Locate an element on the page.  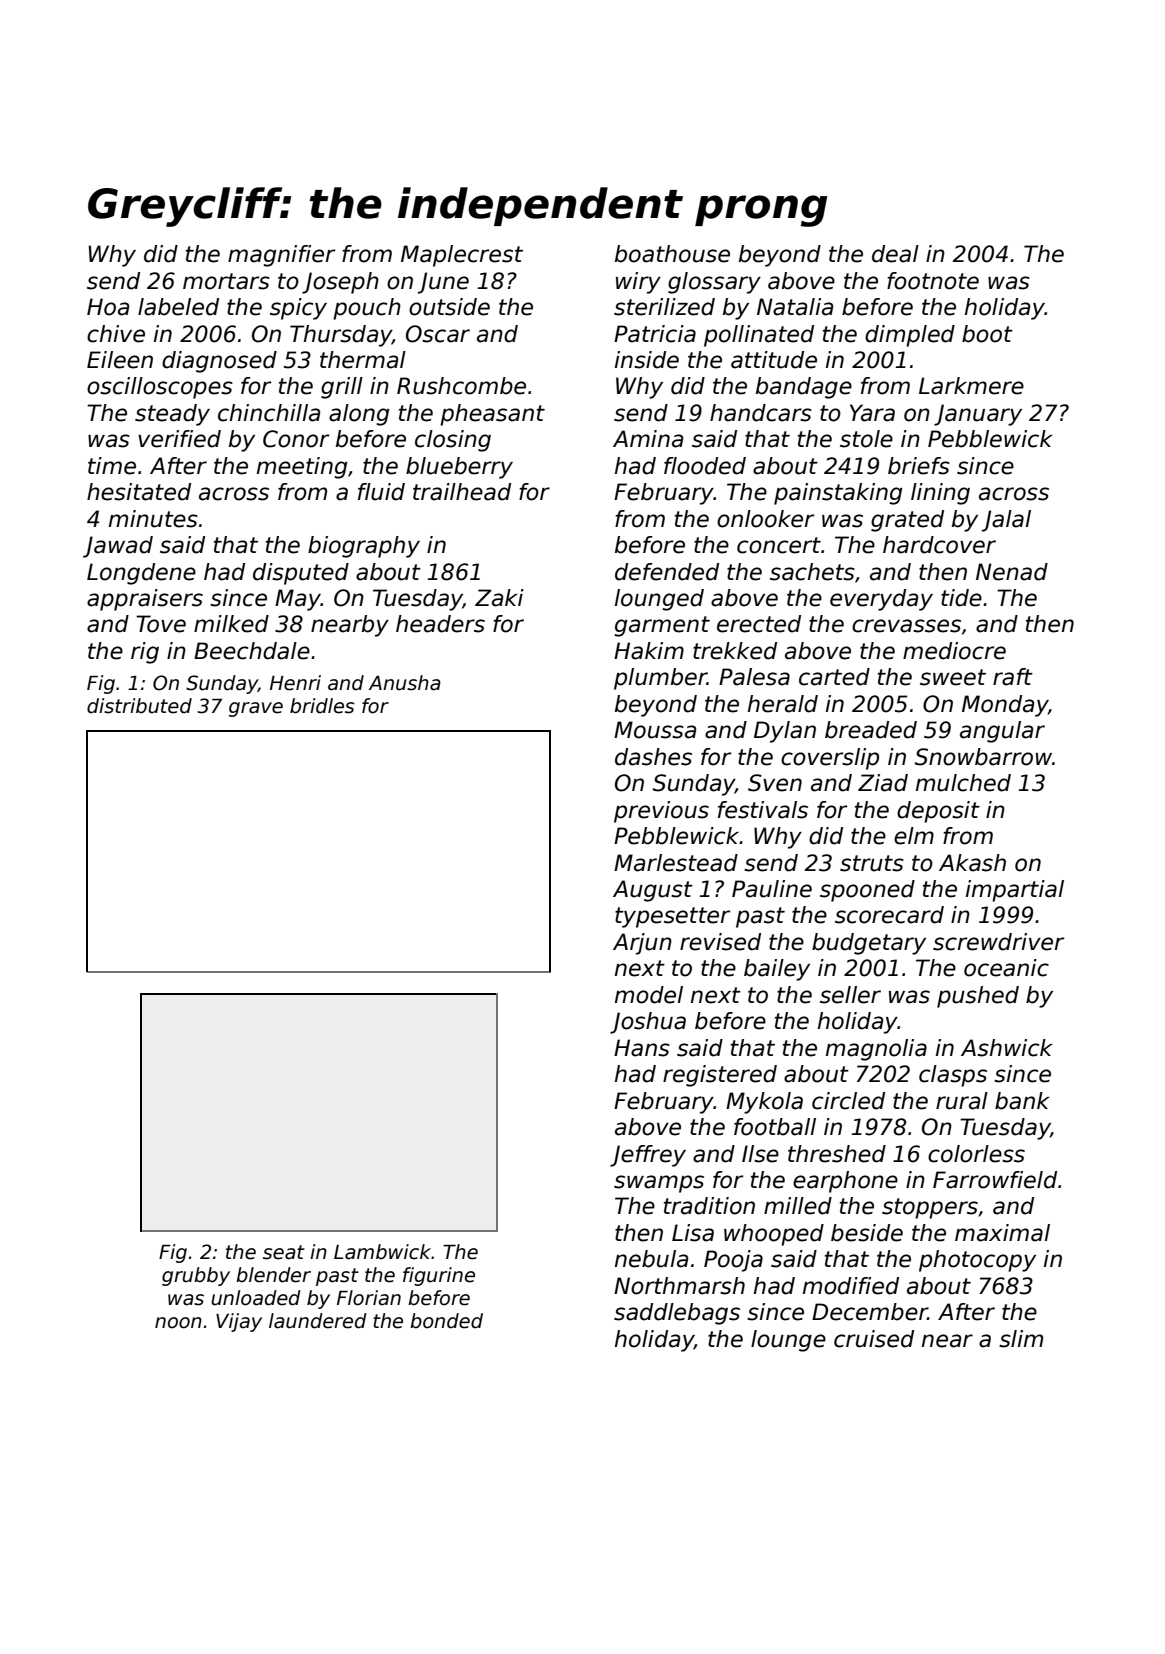
seat is located at coordinates (284, 1252).
